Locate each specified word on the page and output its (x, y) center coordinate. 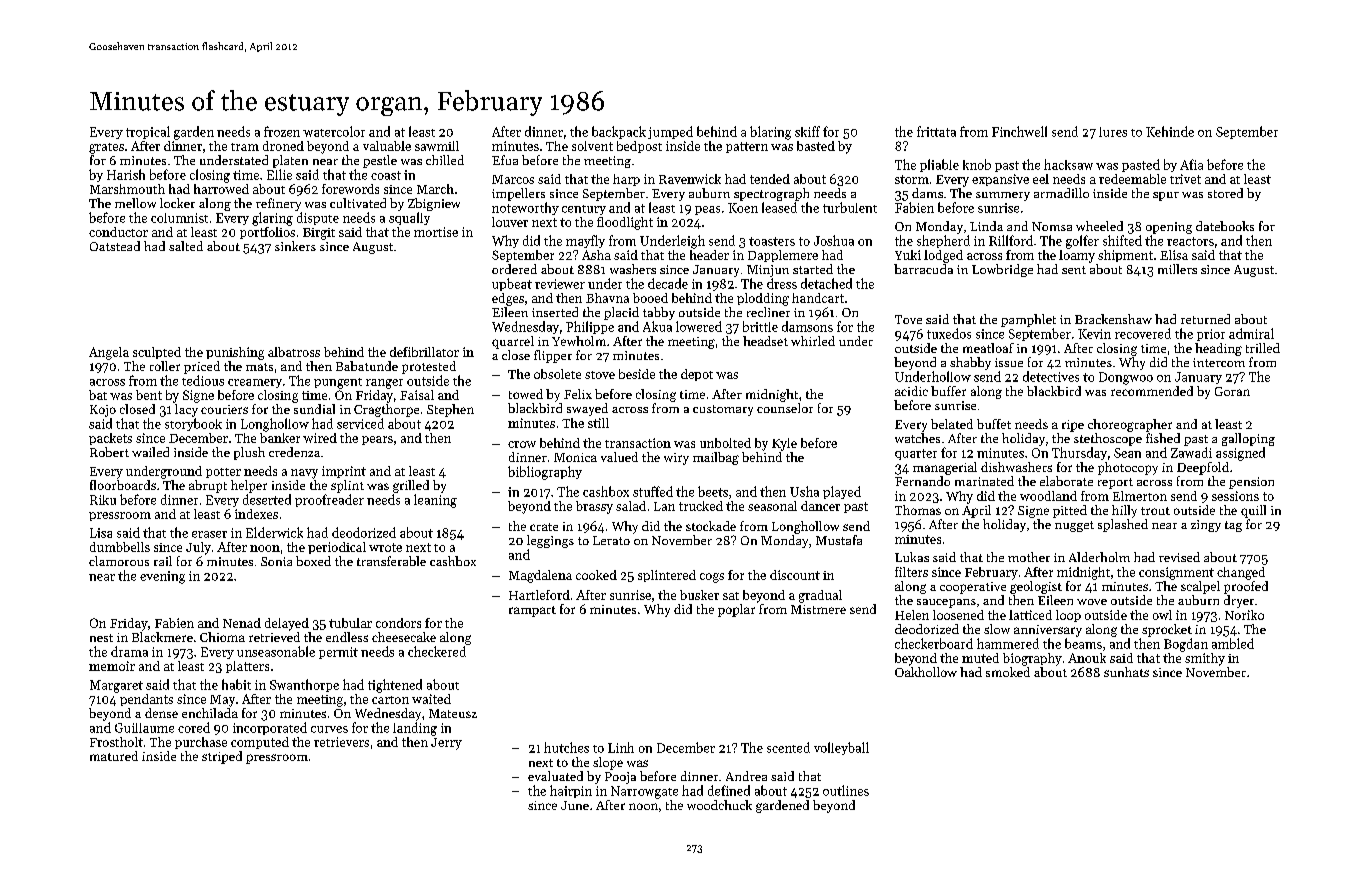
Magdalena (540, 576)
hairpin (571, 791)
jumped (670, 132)
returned (1205, 319)
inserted (555, 312)
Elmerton (1140, 496)
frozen (282, 131)
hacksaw (1068, 164)
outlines (846, 790)
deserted (267, 499)
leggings (550, 541)
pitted (1070, 511)
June (575, 805)
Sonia (276, 561)
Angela (109, 353)
